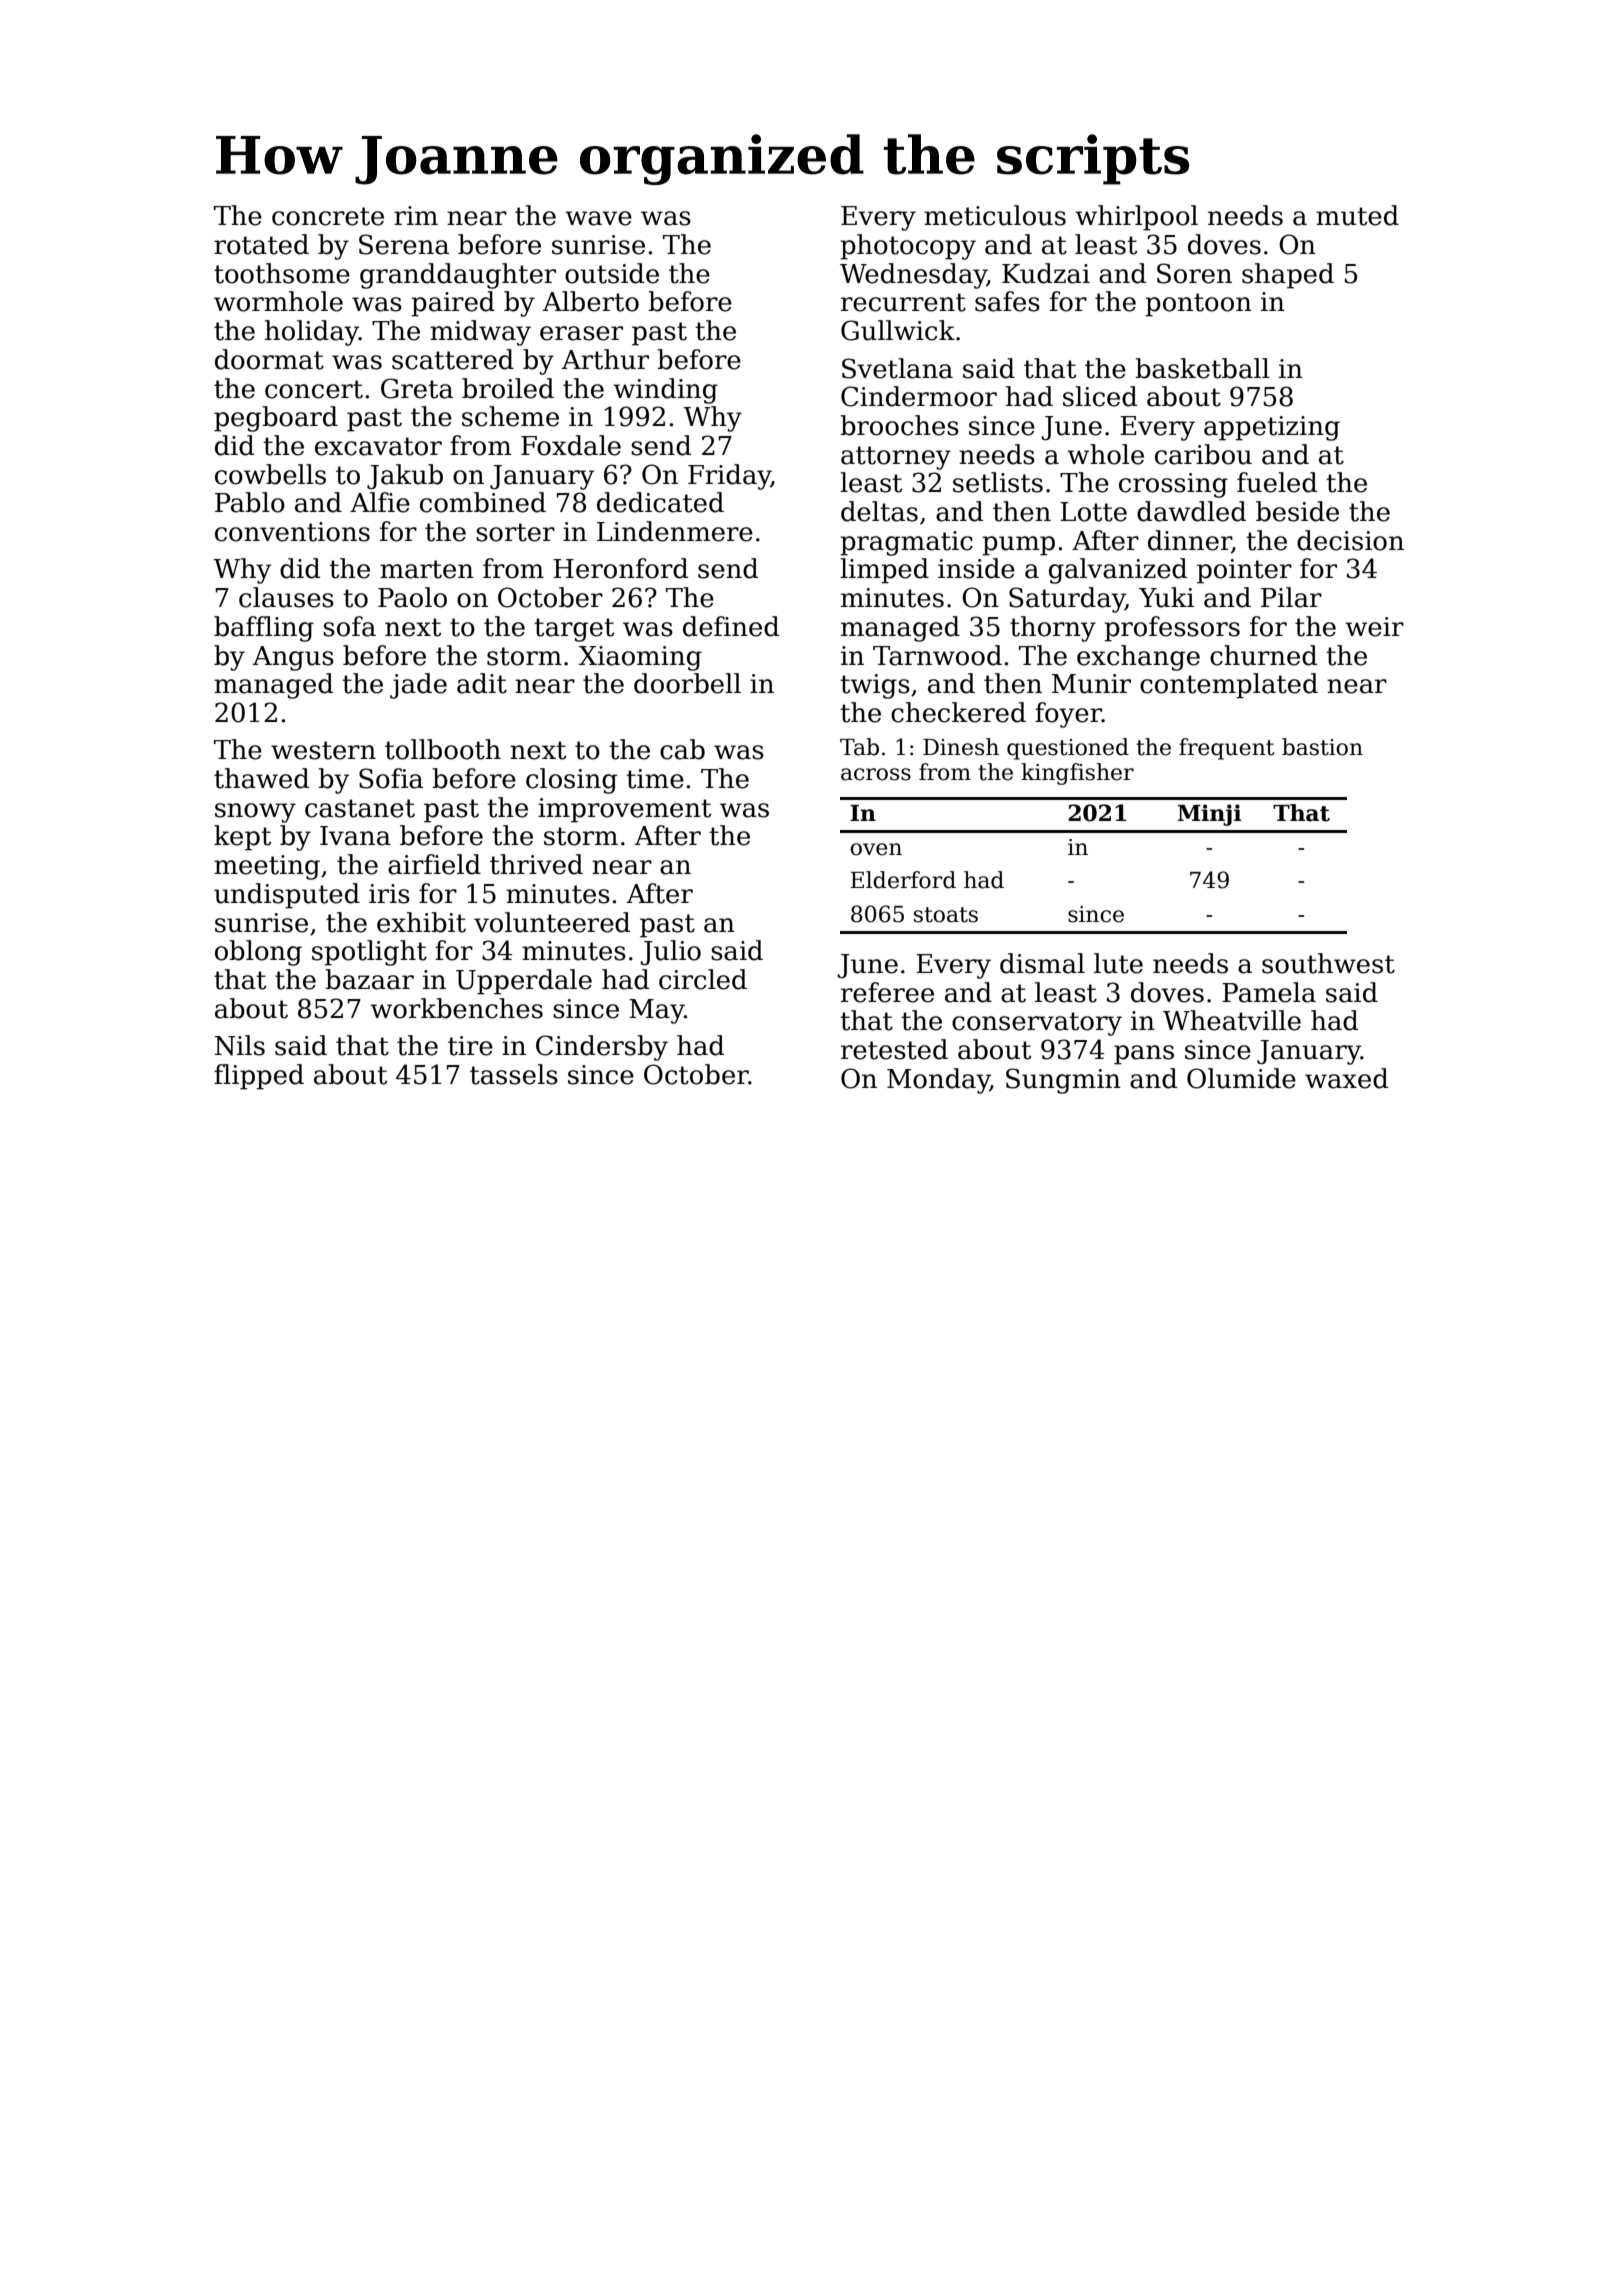  Describe the element at coordinates (267, 867) in the screenshot. I see `meeting` at that location.
